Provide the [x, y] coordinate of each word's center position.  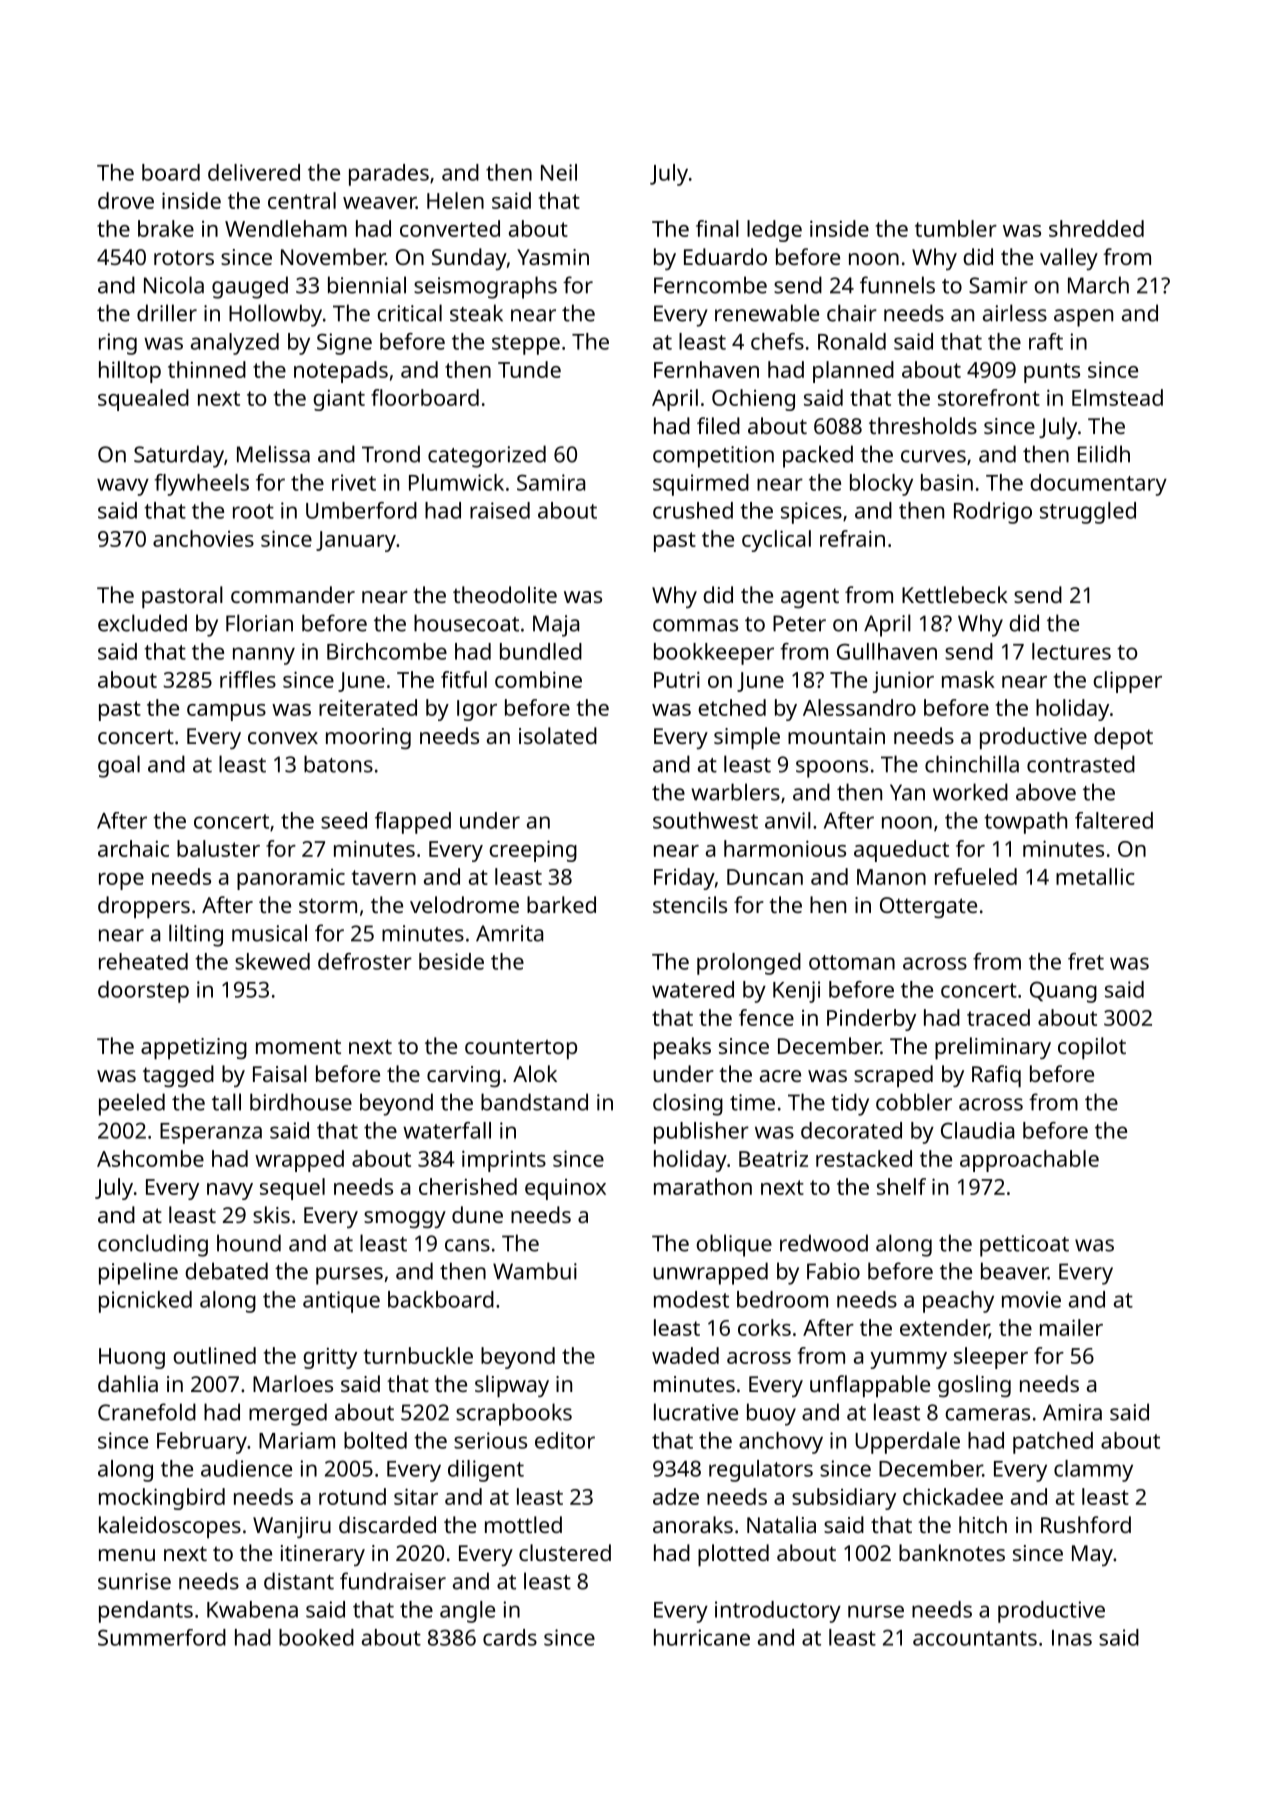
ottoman [852, 962]
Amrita [509, 933]
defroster [365, 961]
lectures [1071, 651]
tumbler [956, 228]
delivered [254, 172]
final [717, 228]
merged [288, 1414]
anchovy [781, 1443]
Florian [259, 623]
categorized [487, 456]
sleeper [991, 1358]
